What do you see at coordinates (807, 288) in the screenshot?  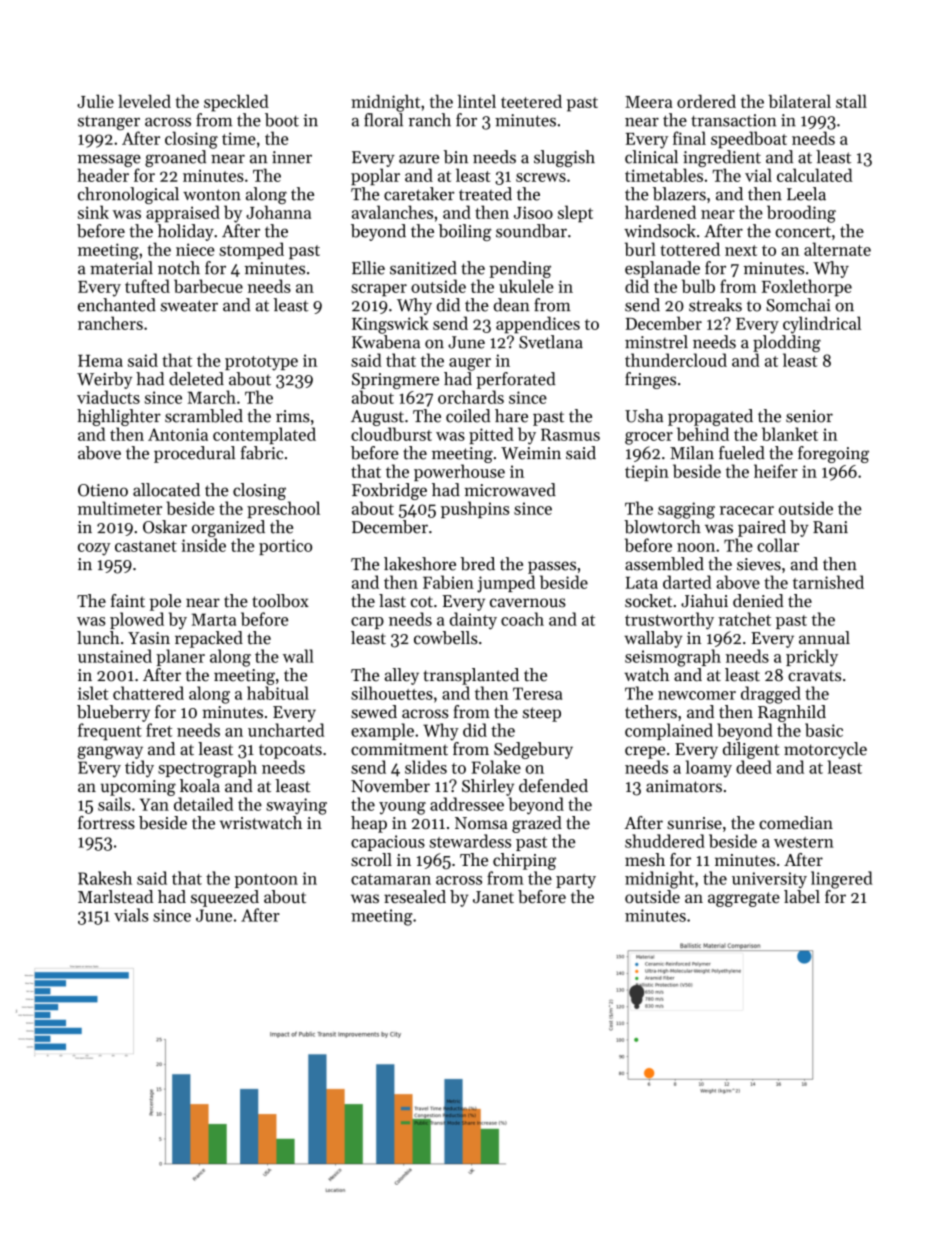 I see `Foxlethorpe` at bounding box center [807, 288].
